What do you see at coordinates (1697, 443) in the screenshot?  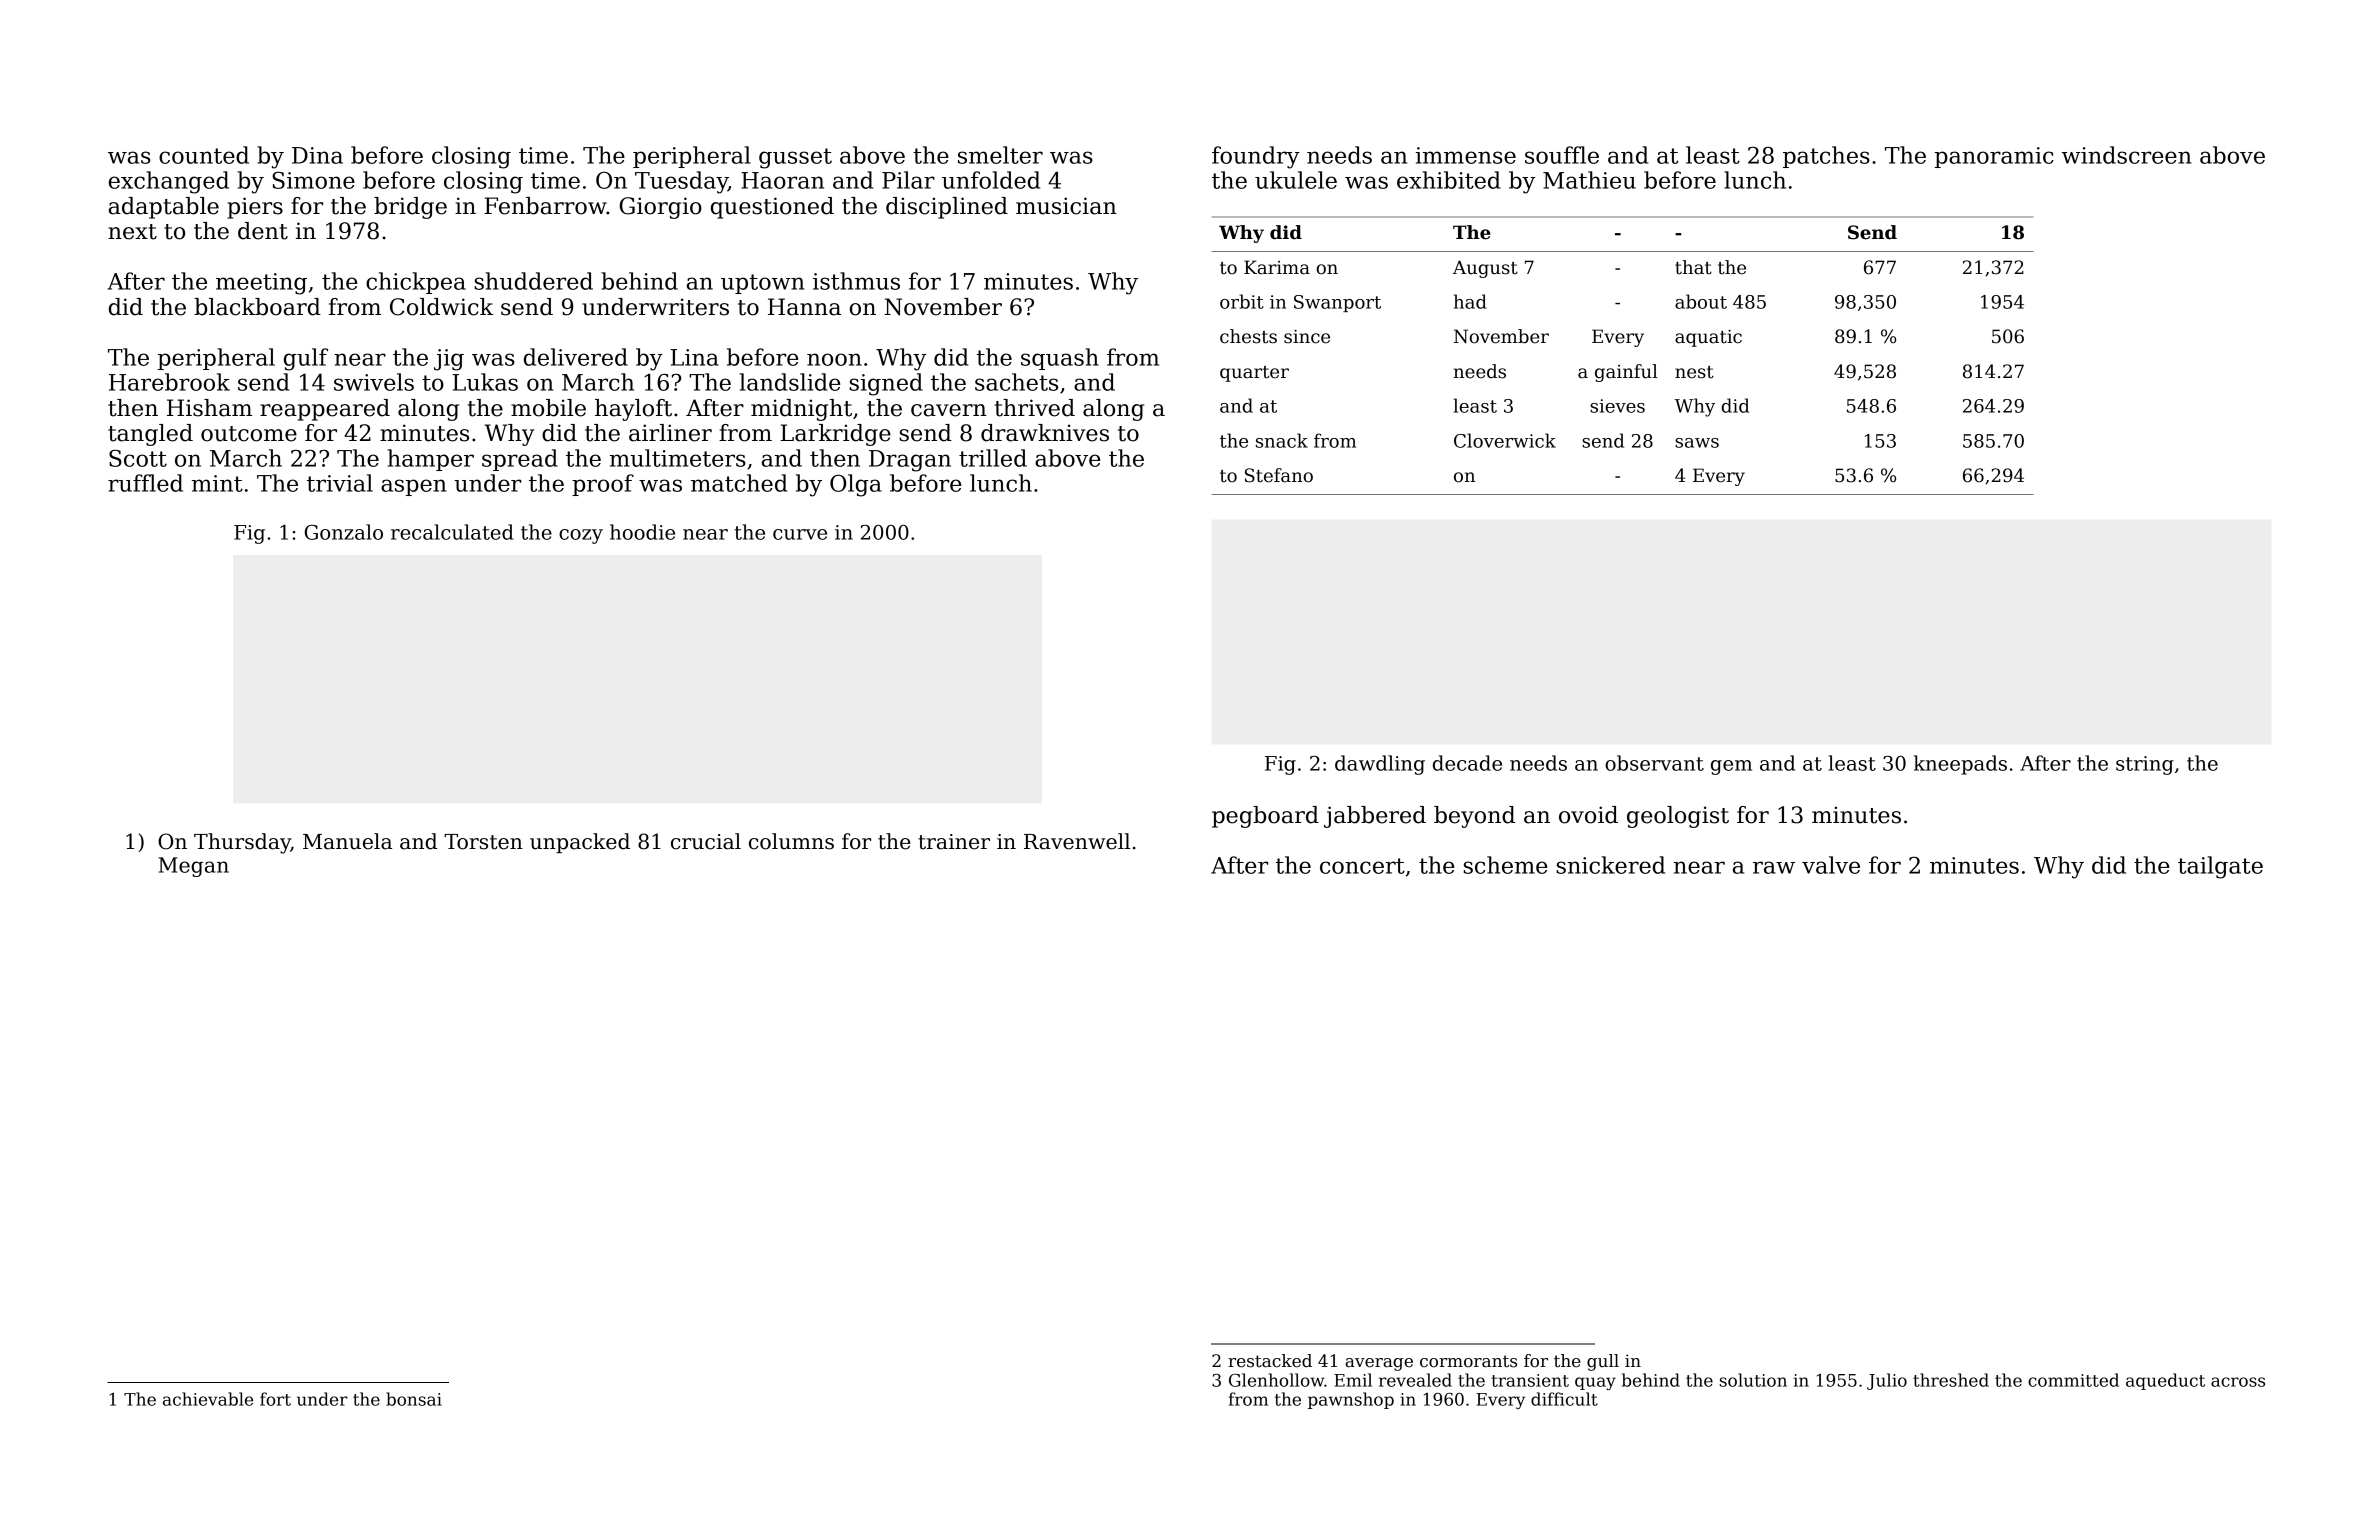 I see `saws` at bounding box center [1697, 443].
